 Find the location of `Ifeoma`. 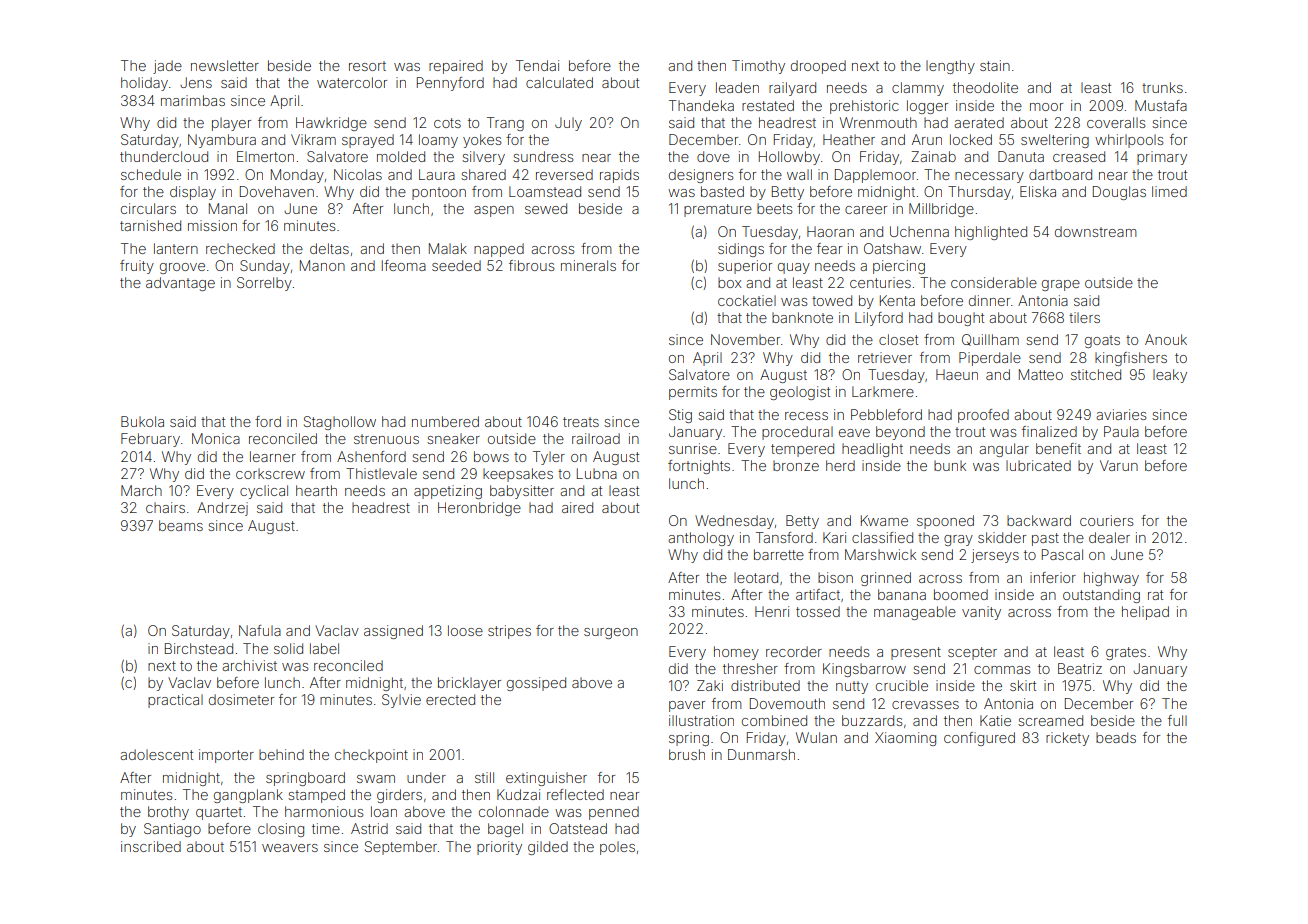

Ifeoma is located at coordinates (404, 265).
